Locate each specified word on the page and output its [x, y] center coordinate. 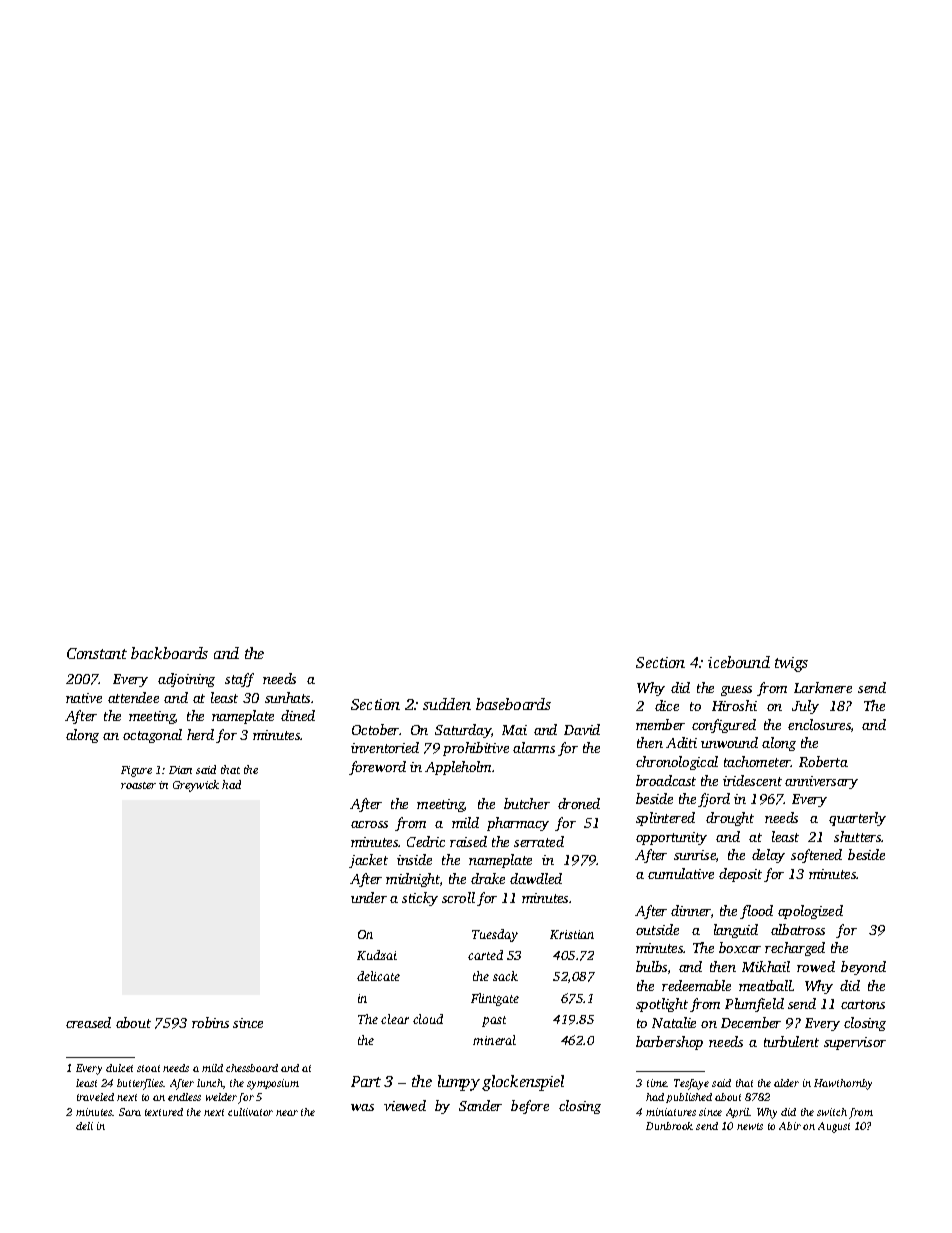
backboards [169, 653]
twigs [791, 664]
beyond [863, 968]
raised [468, 841]
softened [816, 856]
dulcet [119, 1068]
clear [395, 1019]
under [369, 897]
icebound [739, 662]
